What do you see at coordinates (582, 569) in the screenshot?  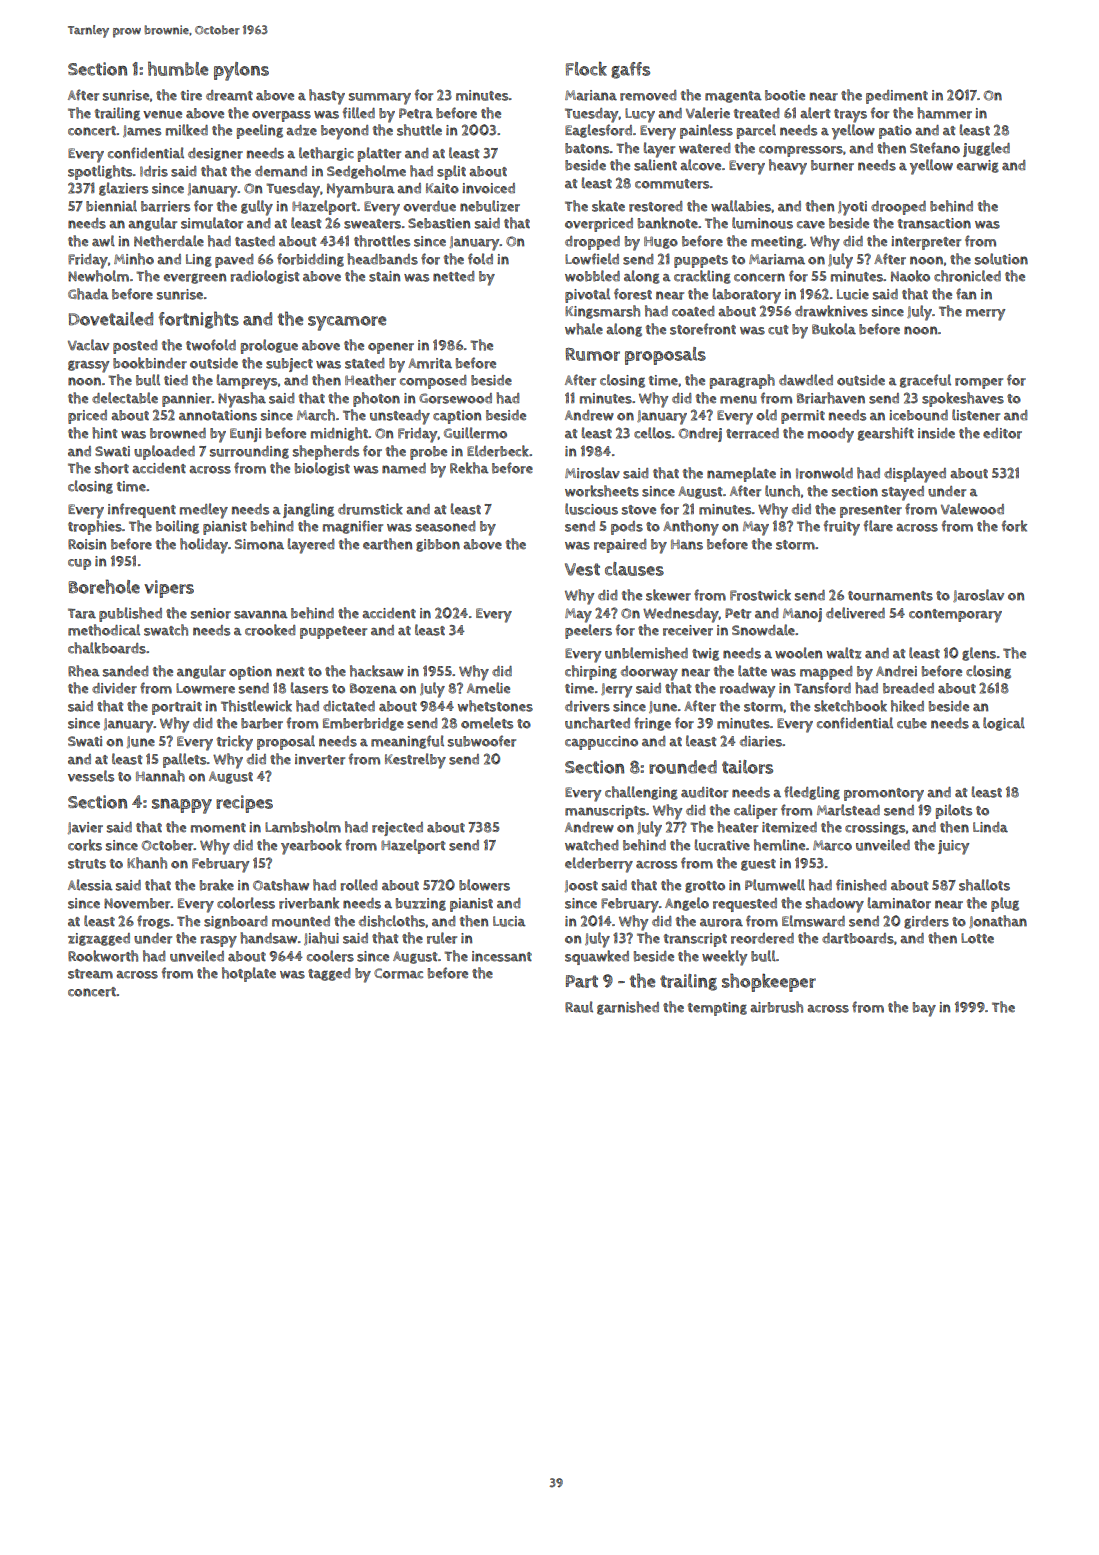 I see `Vest` at bounding box center [582, 569].
